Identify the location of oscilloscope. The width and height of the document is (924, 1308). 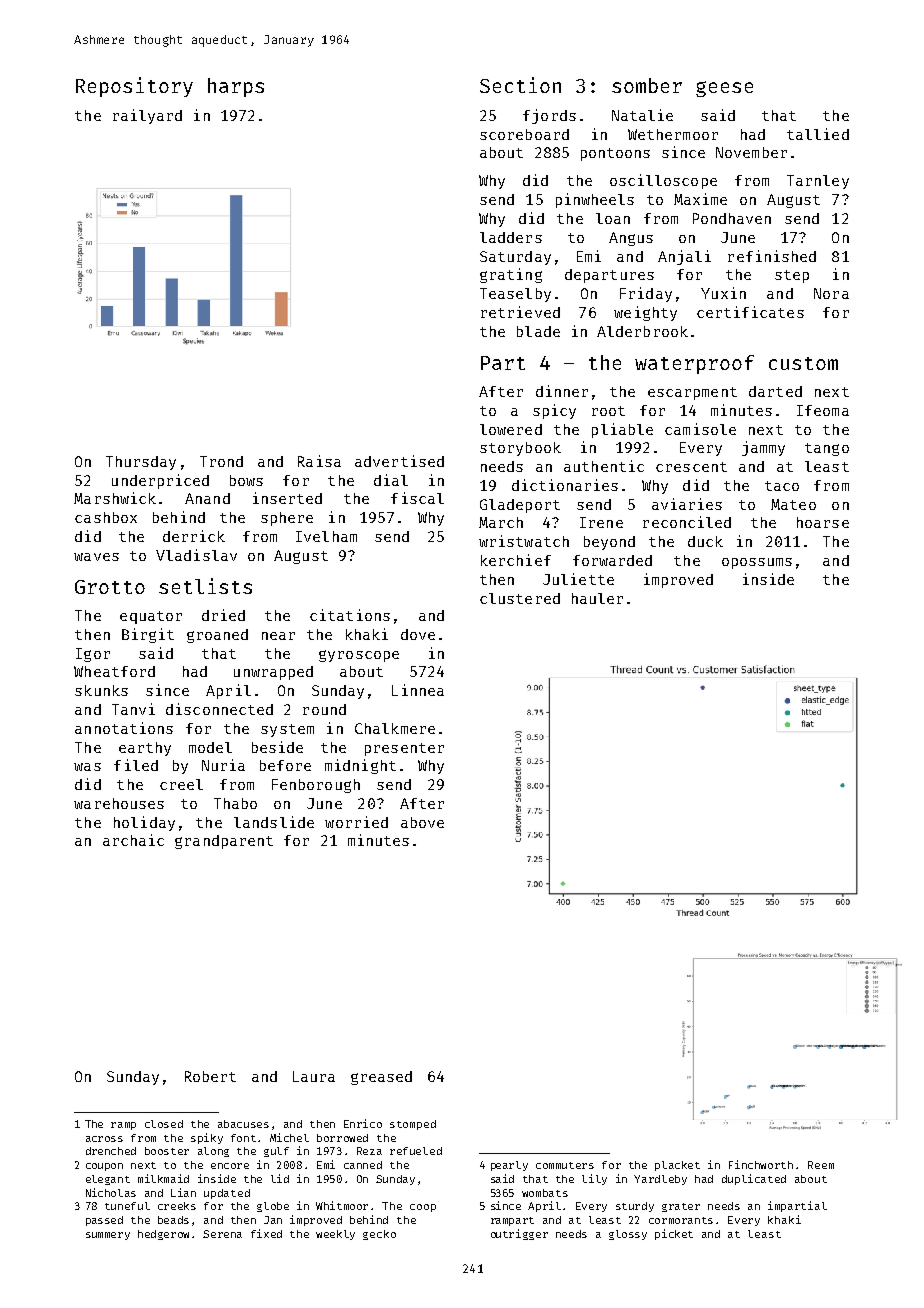
(663, 181).
